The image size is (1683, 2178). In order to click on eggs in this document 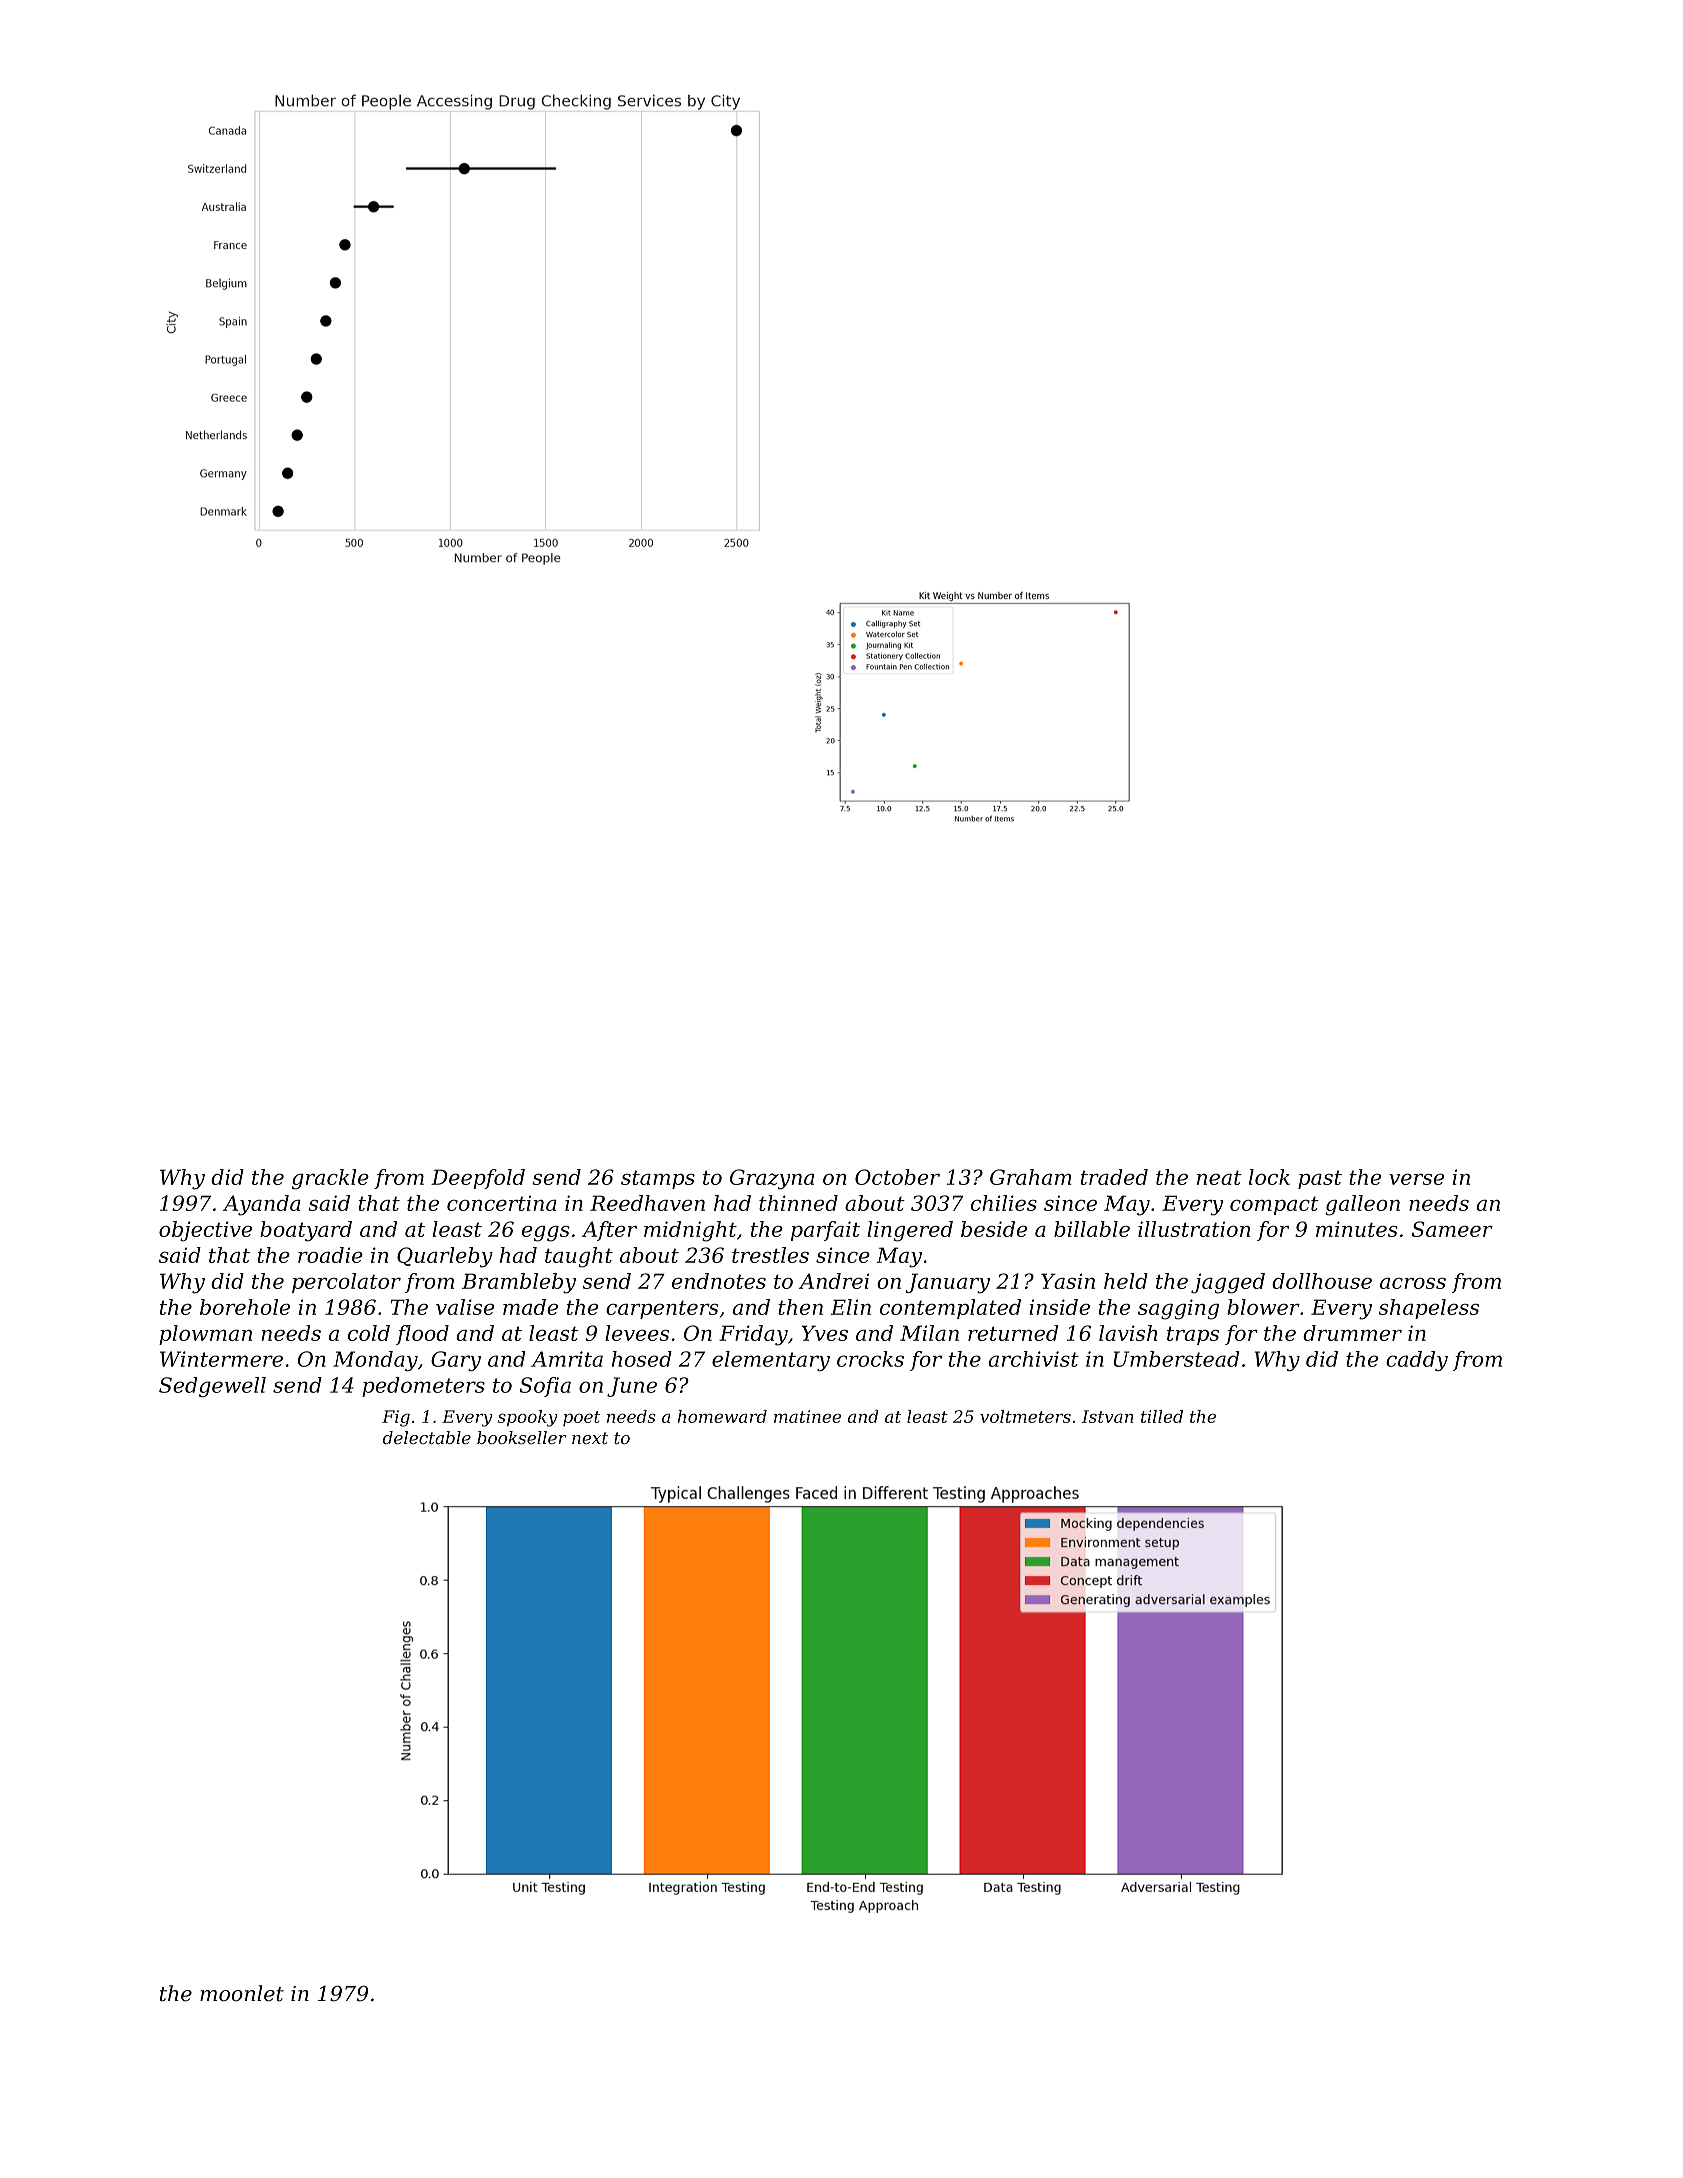, I will do `click(546, 1234)`.
